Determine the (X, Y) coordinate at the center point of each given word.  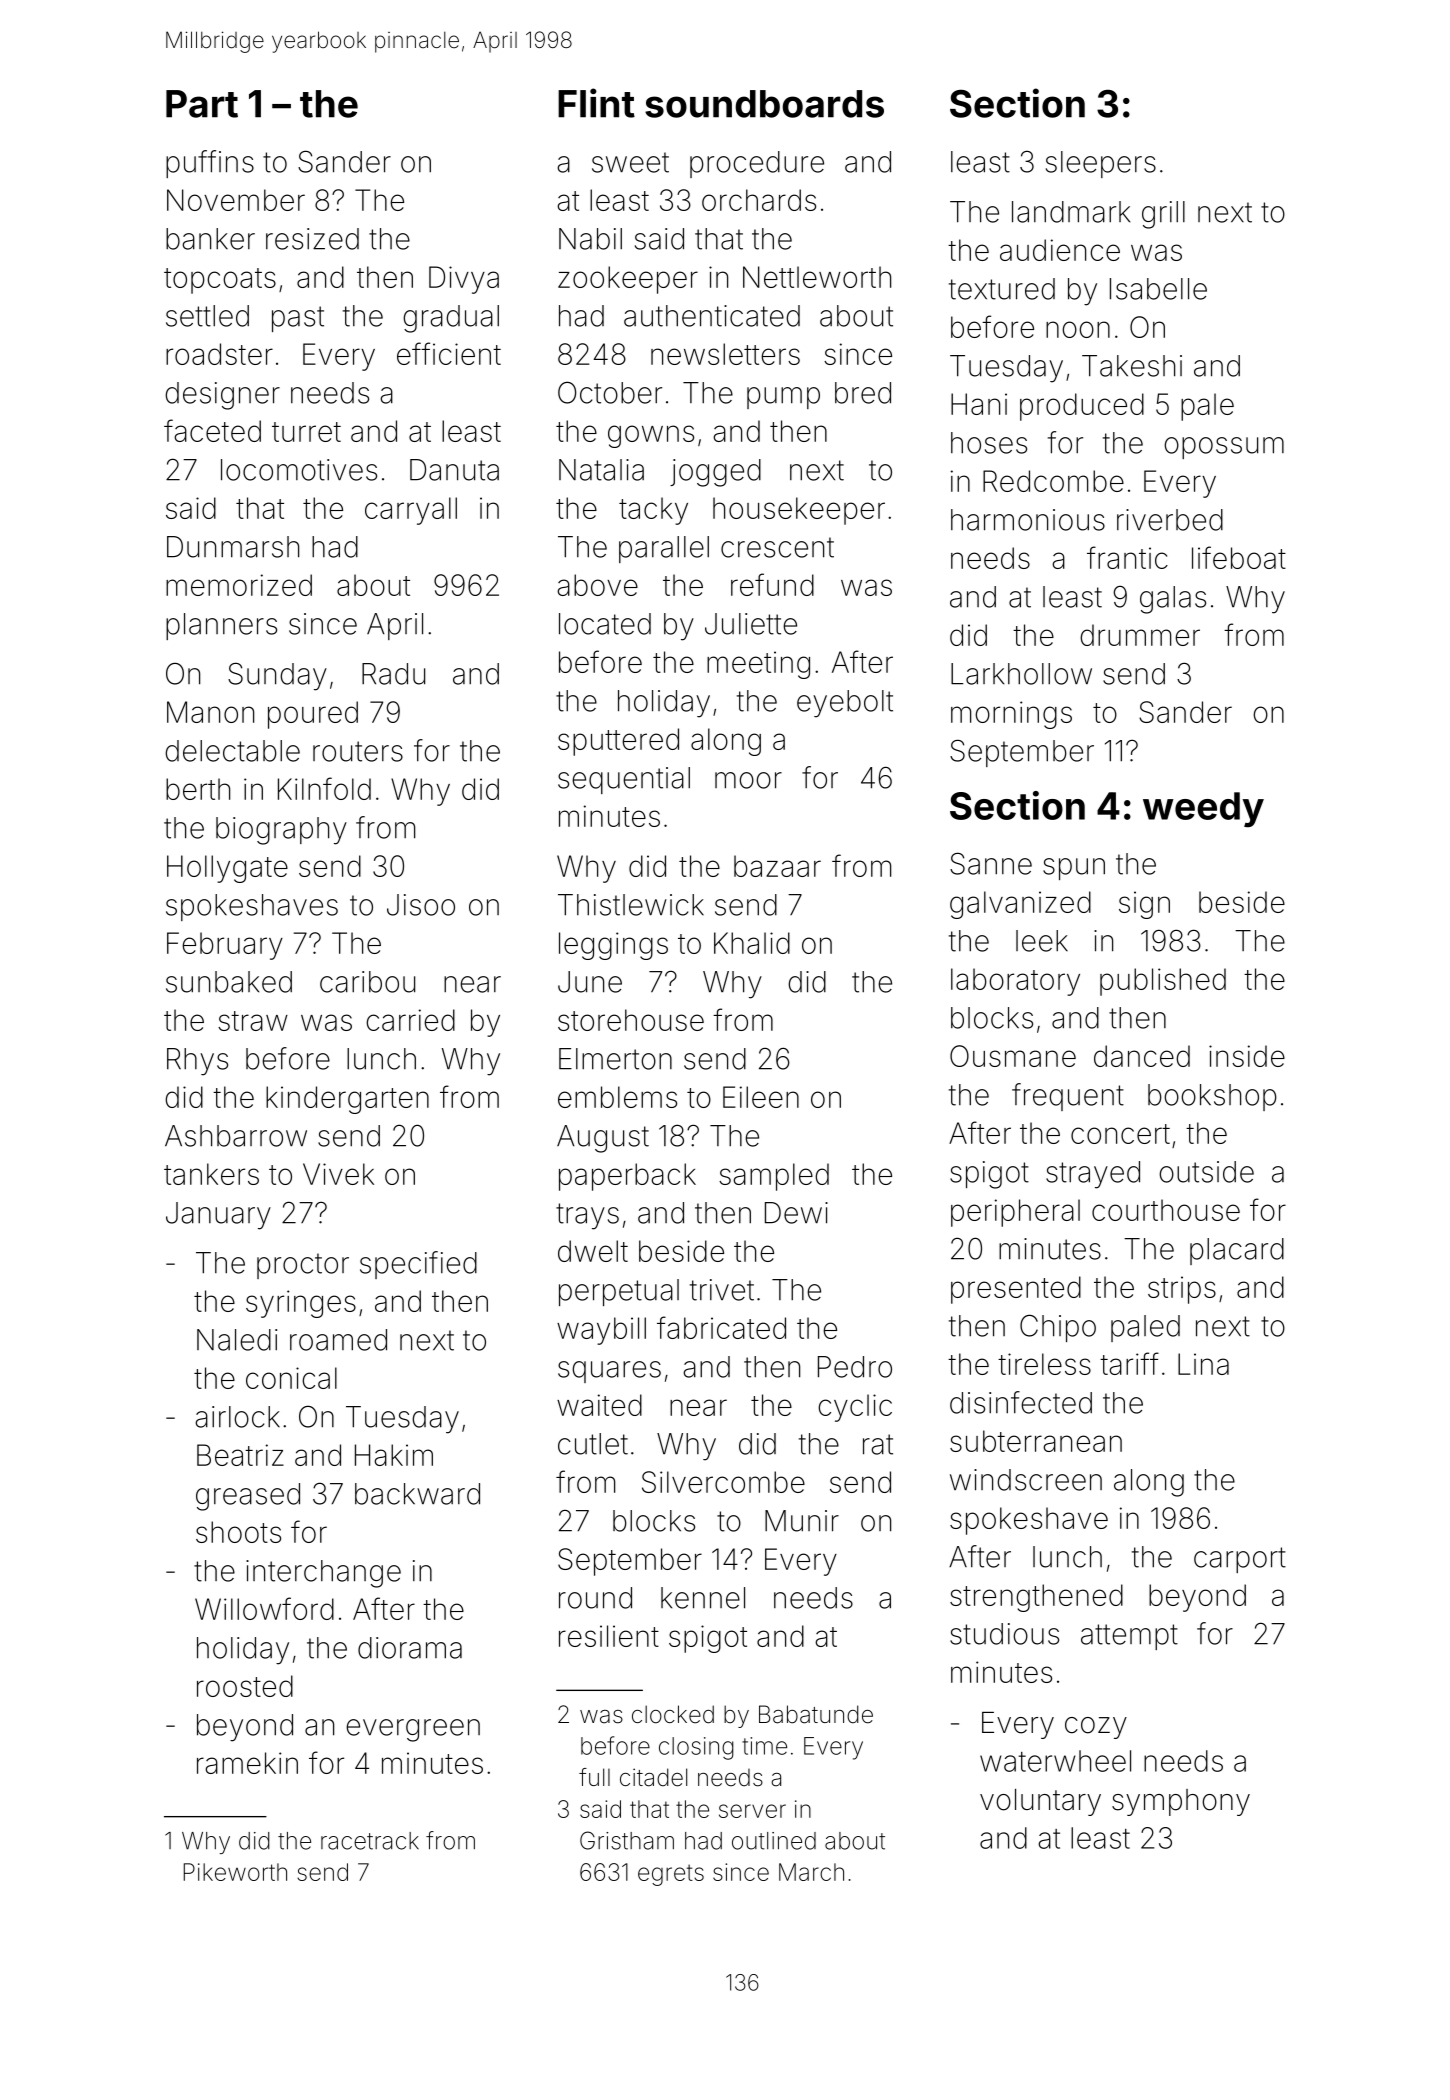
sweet (630, 162)
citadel (653, 1777)
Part (202, 104)
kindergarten (347, 1100)
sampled (774, 1177)
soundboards (764, 104)
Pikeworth (235, 1872)
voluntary (1040, 1802)
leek (1042, 941)
